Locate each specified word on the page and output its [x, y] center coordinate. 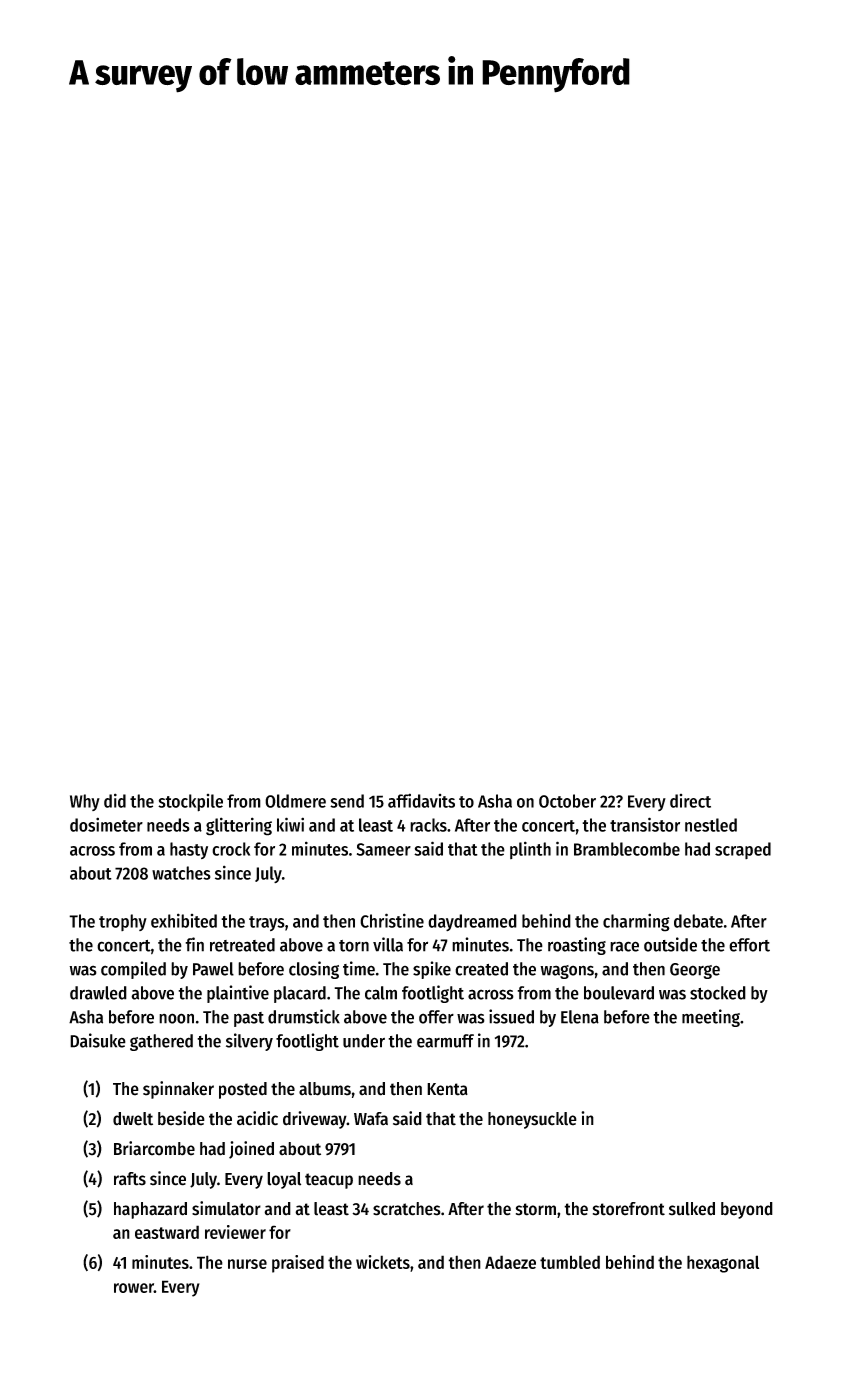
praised [298, 1264]
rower [134, 1288]
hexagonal [723, 1264]
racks [428, 825]
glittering [239, 826]
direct [690, 801]
